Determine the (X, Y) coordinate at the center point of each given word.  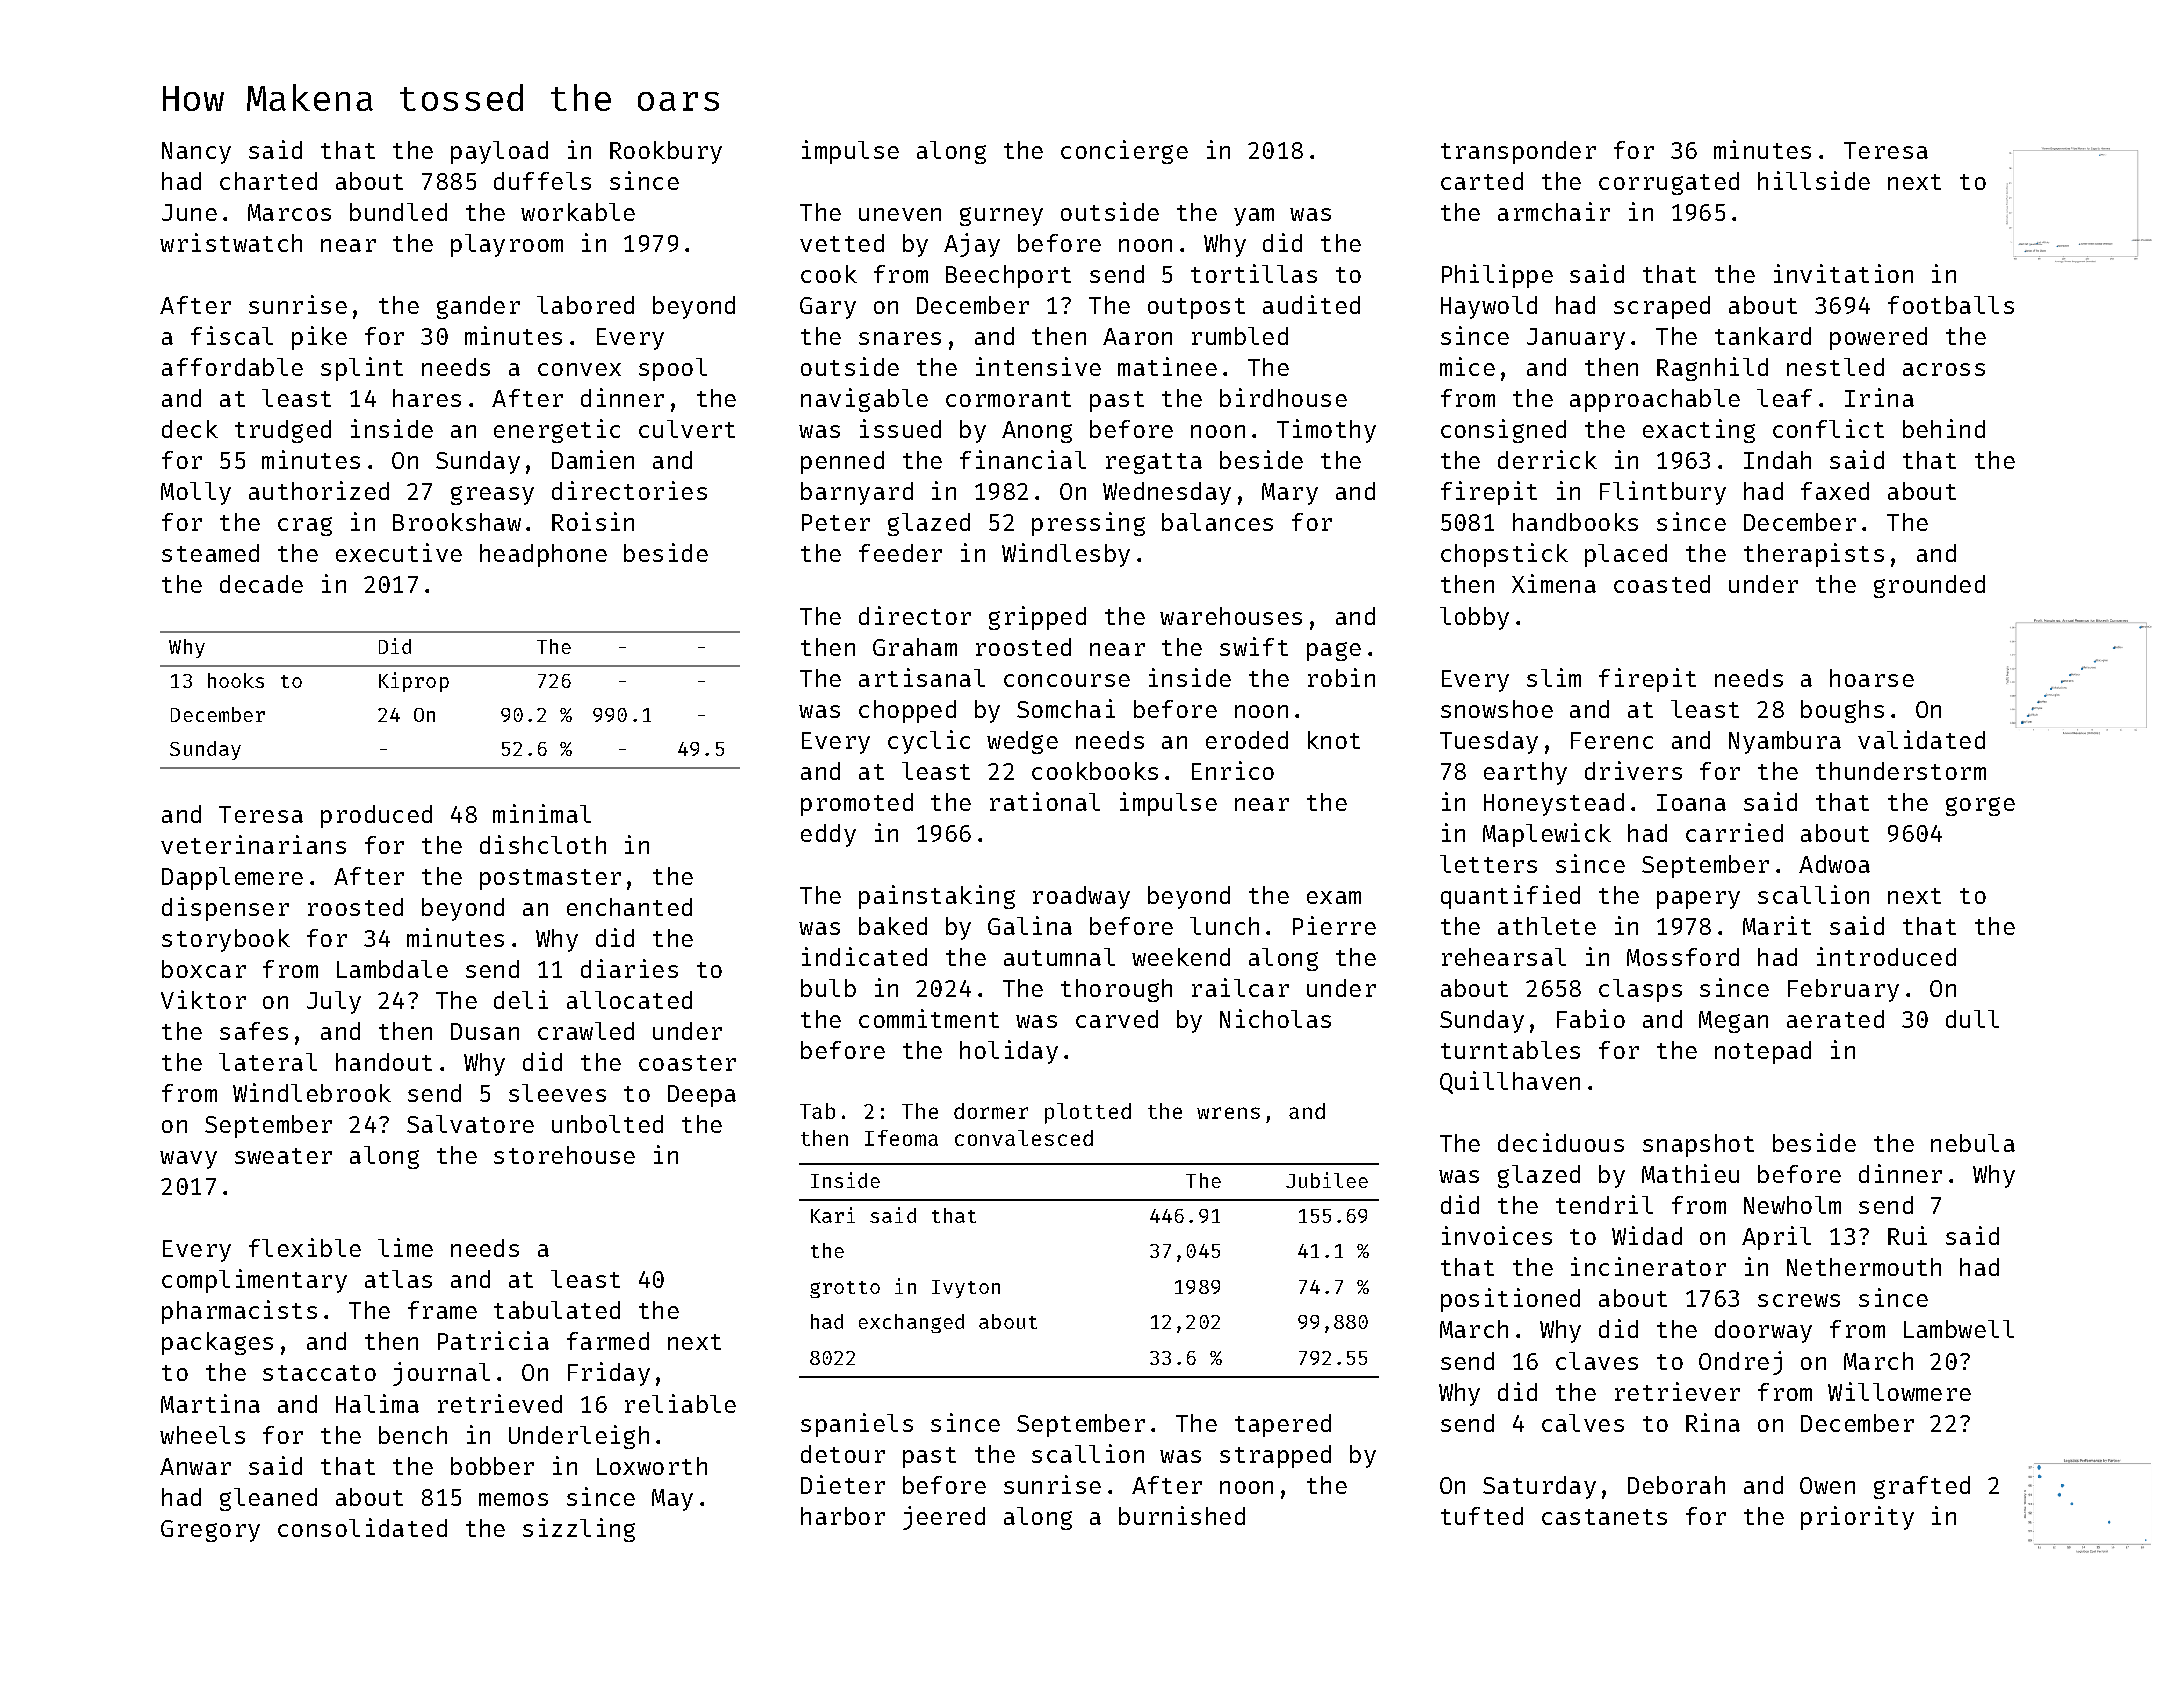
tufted (1482, 1516)
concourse (1067, 680)
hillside (1814, 180)
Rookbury (666, 152)
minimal (542, 813)
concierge (1124, 152)
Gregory (210, 1531)
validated (1921, 739)
